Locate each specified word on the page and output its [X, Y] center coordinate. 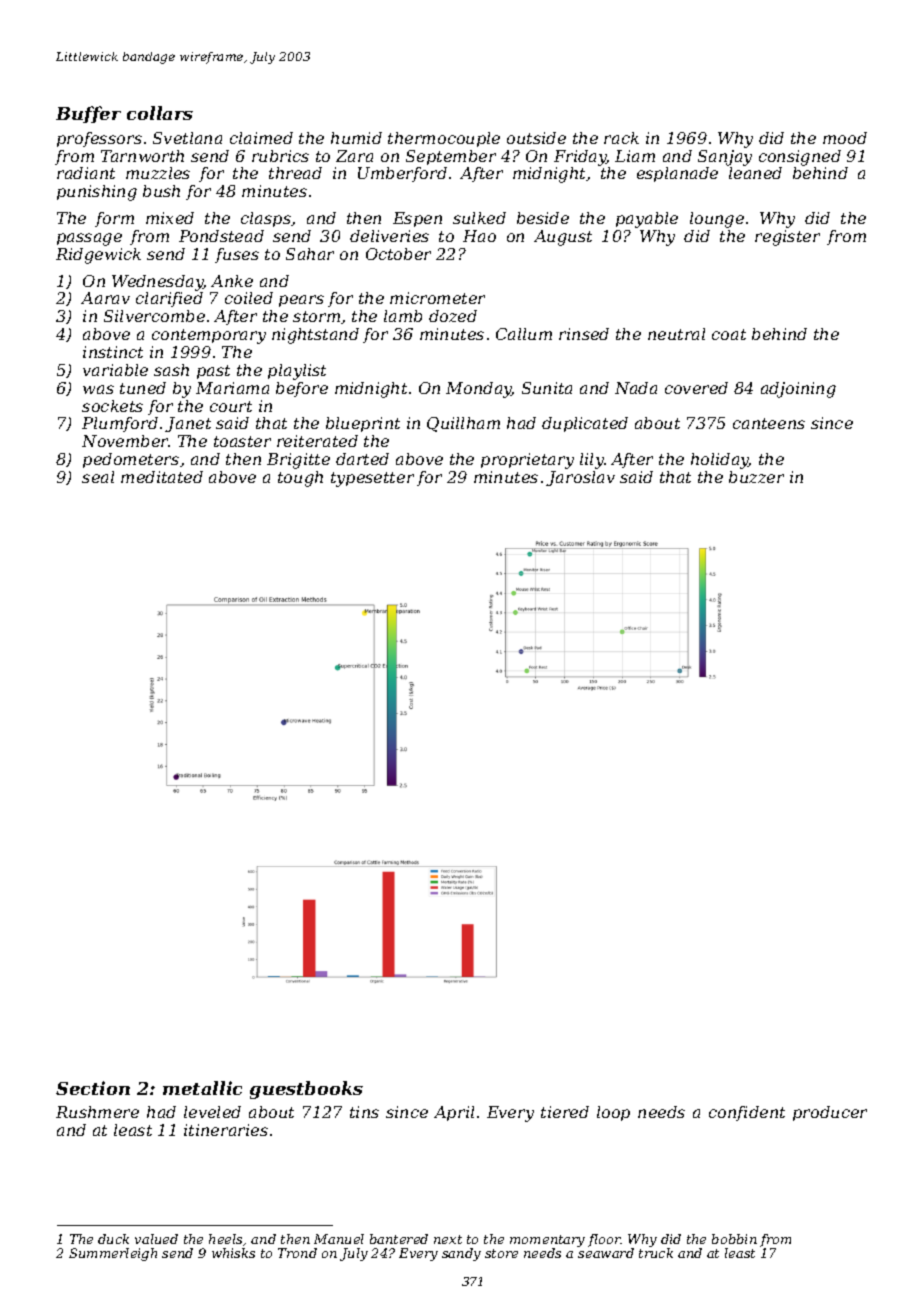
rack [621, 138]
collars [160, 113]
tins [364, 1112]
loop [613, 1113]
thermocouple [444, 139]
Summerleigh [113, 1254]
